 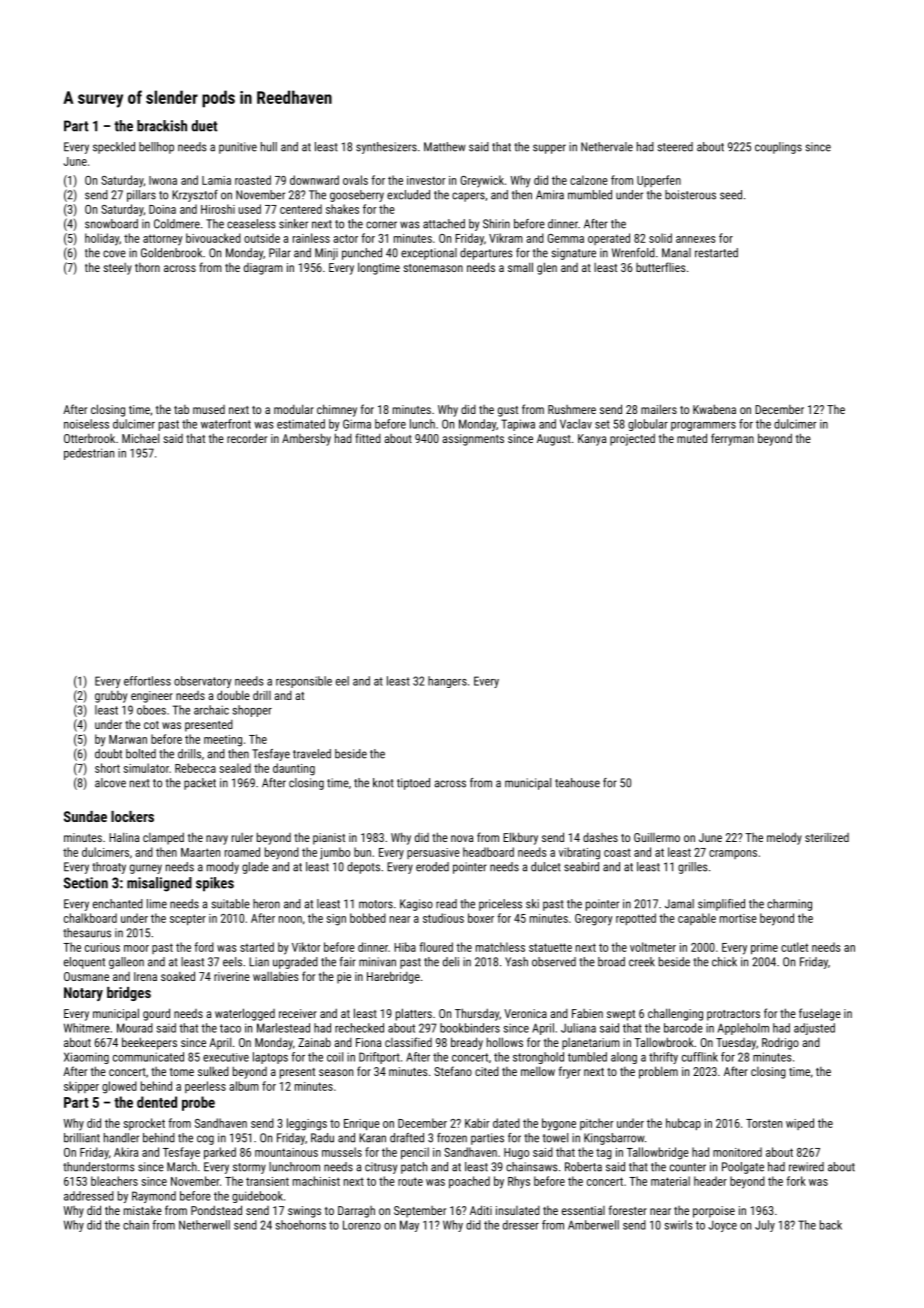 I want to click on Netherwell, so click(x=204, y=1225).
